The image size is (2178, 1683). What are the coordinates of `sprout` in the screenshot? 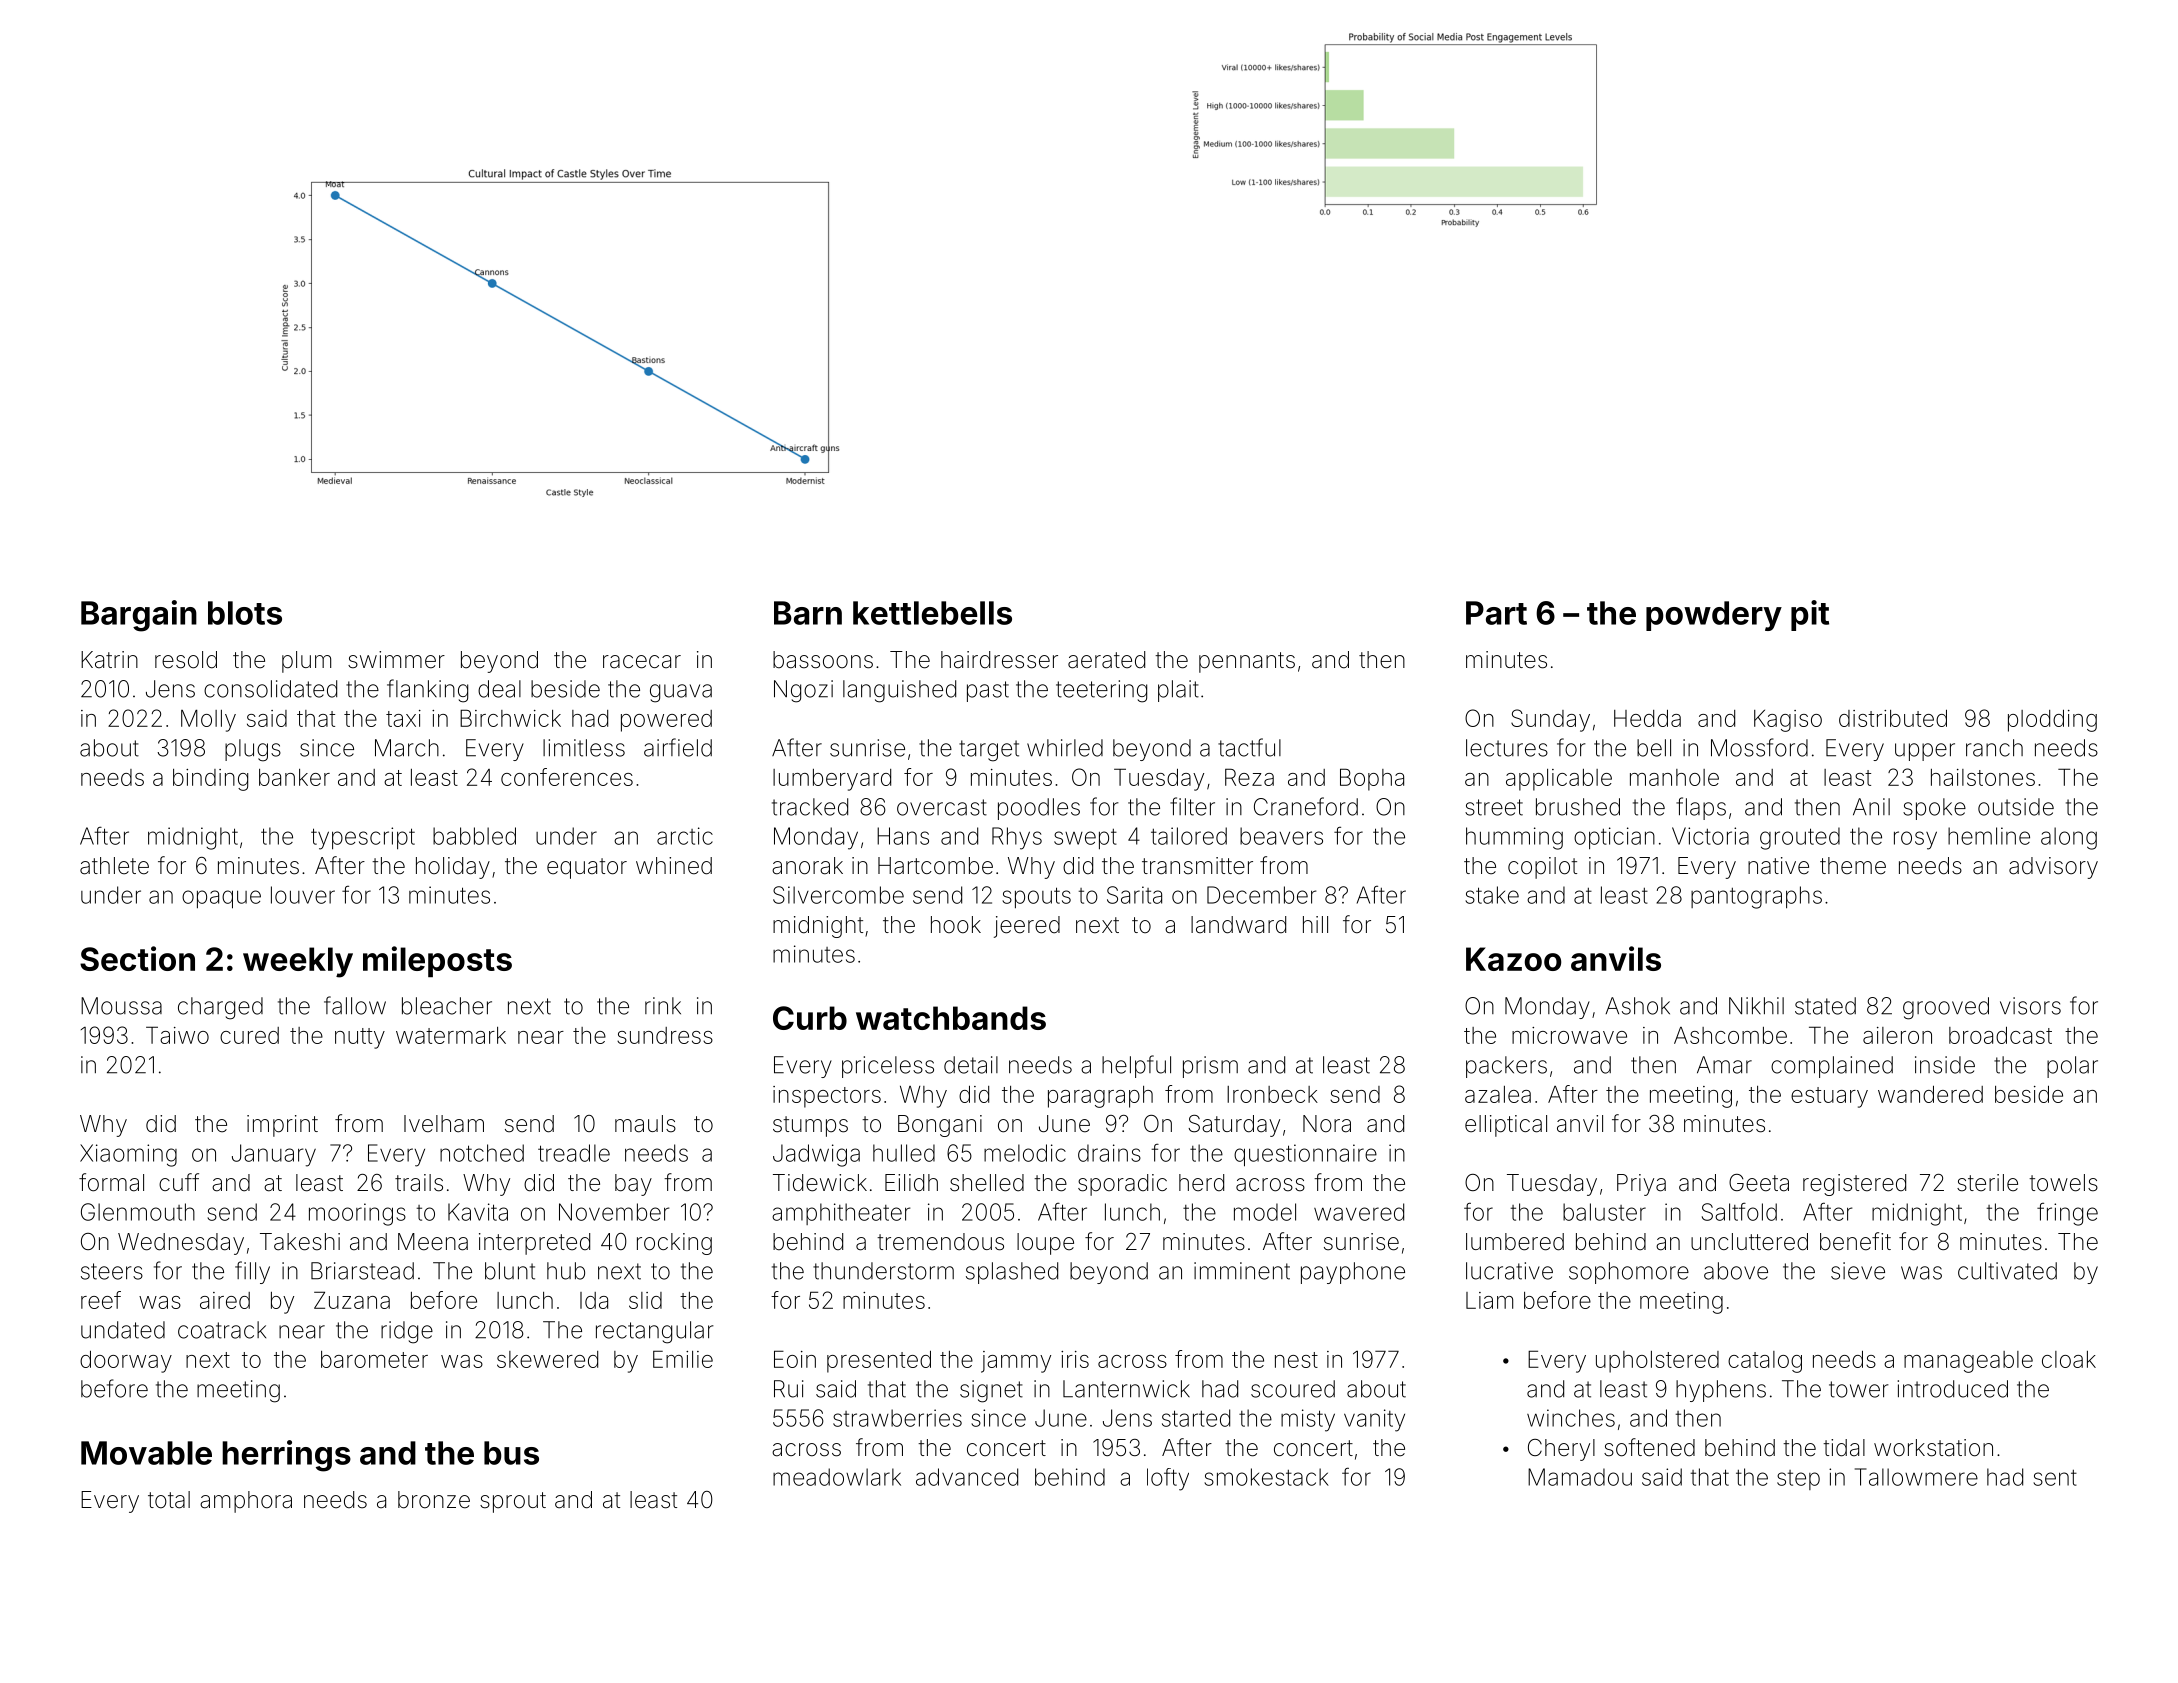 It's located at (513, 1502).
